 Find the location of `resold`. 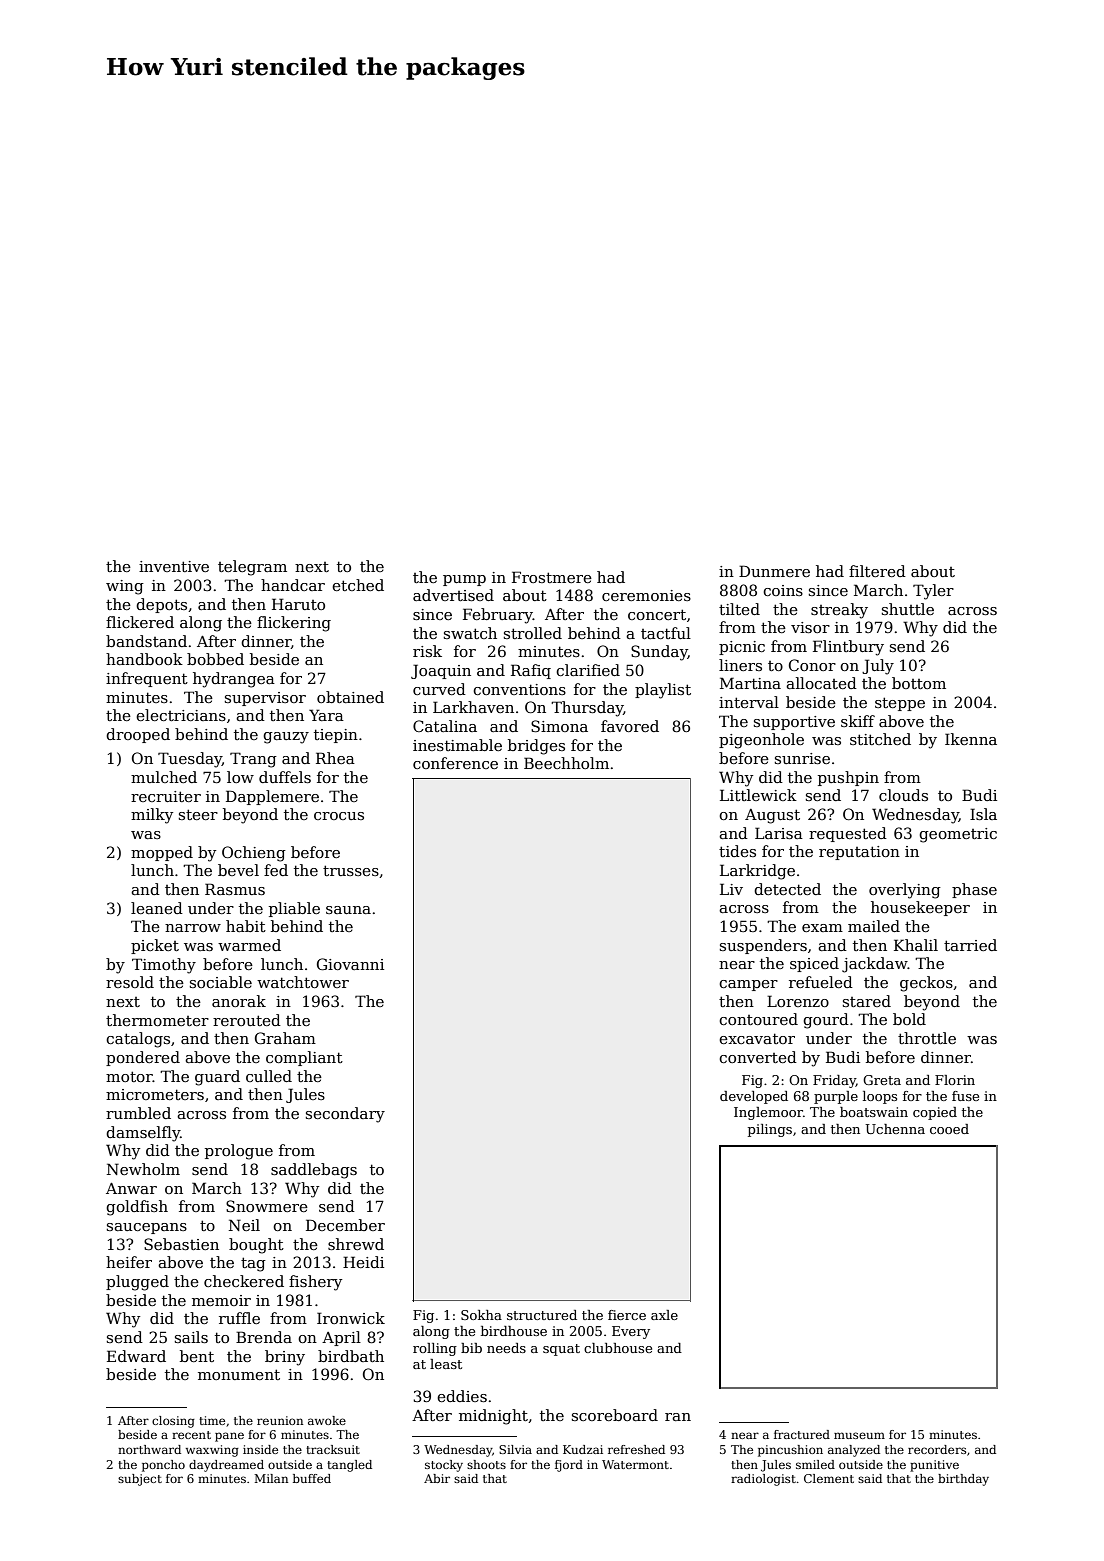

resold is located at coordinates (130, 982).
